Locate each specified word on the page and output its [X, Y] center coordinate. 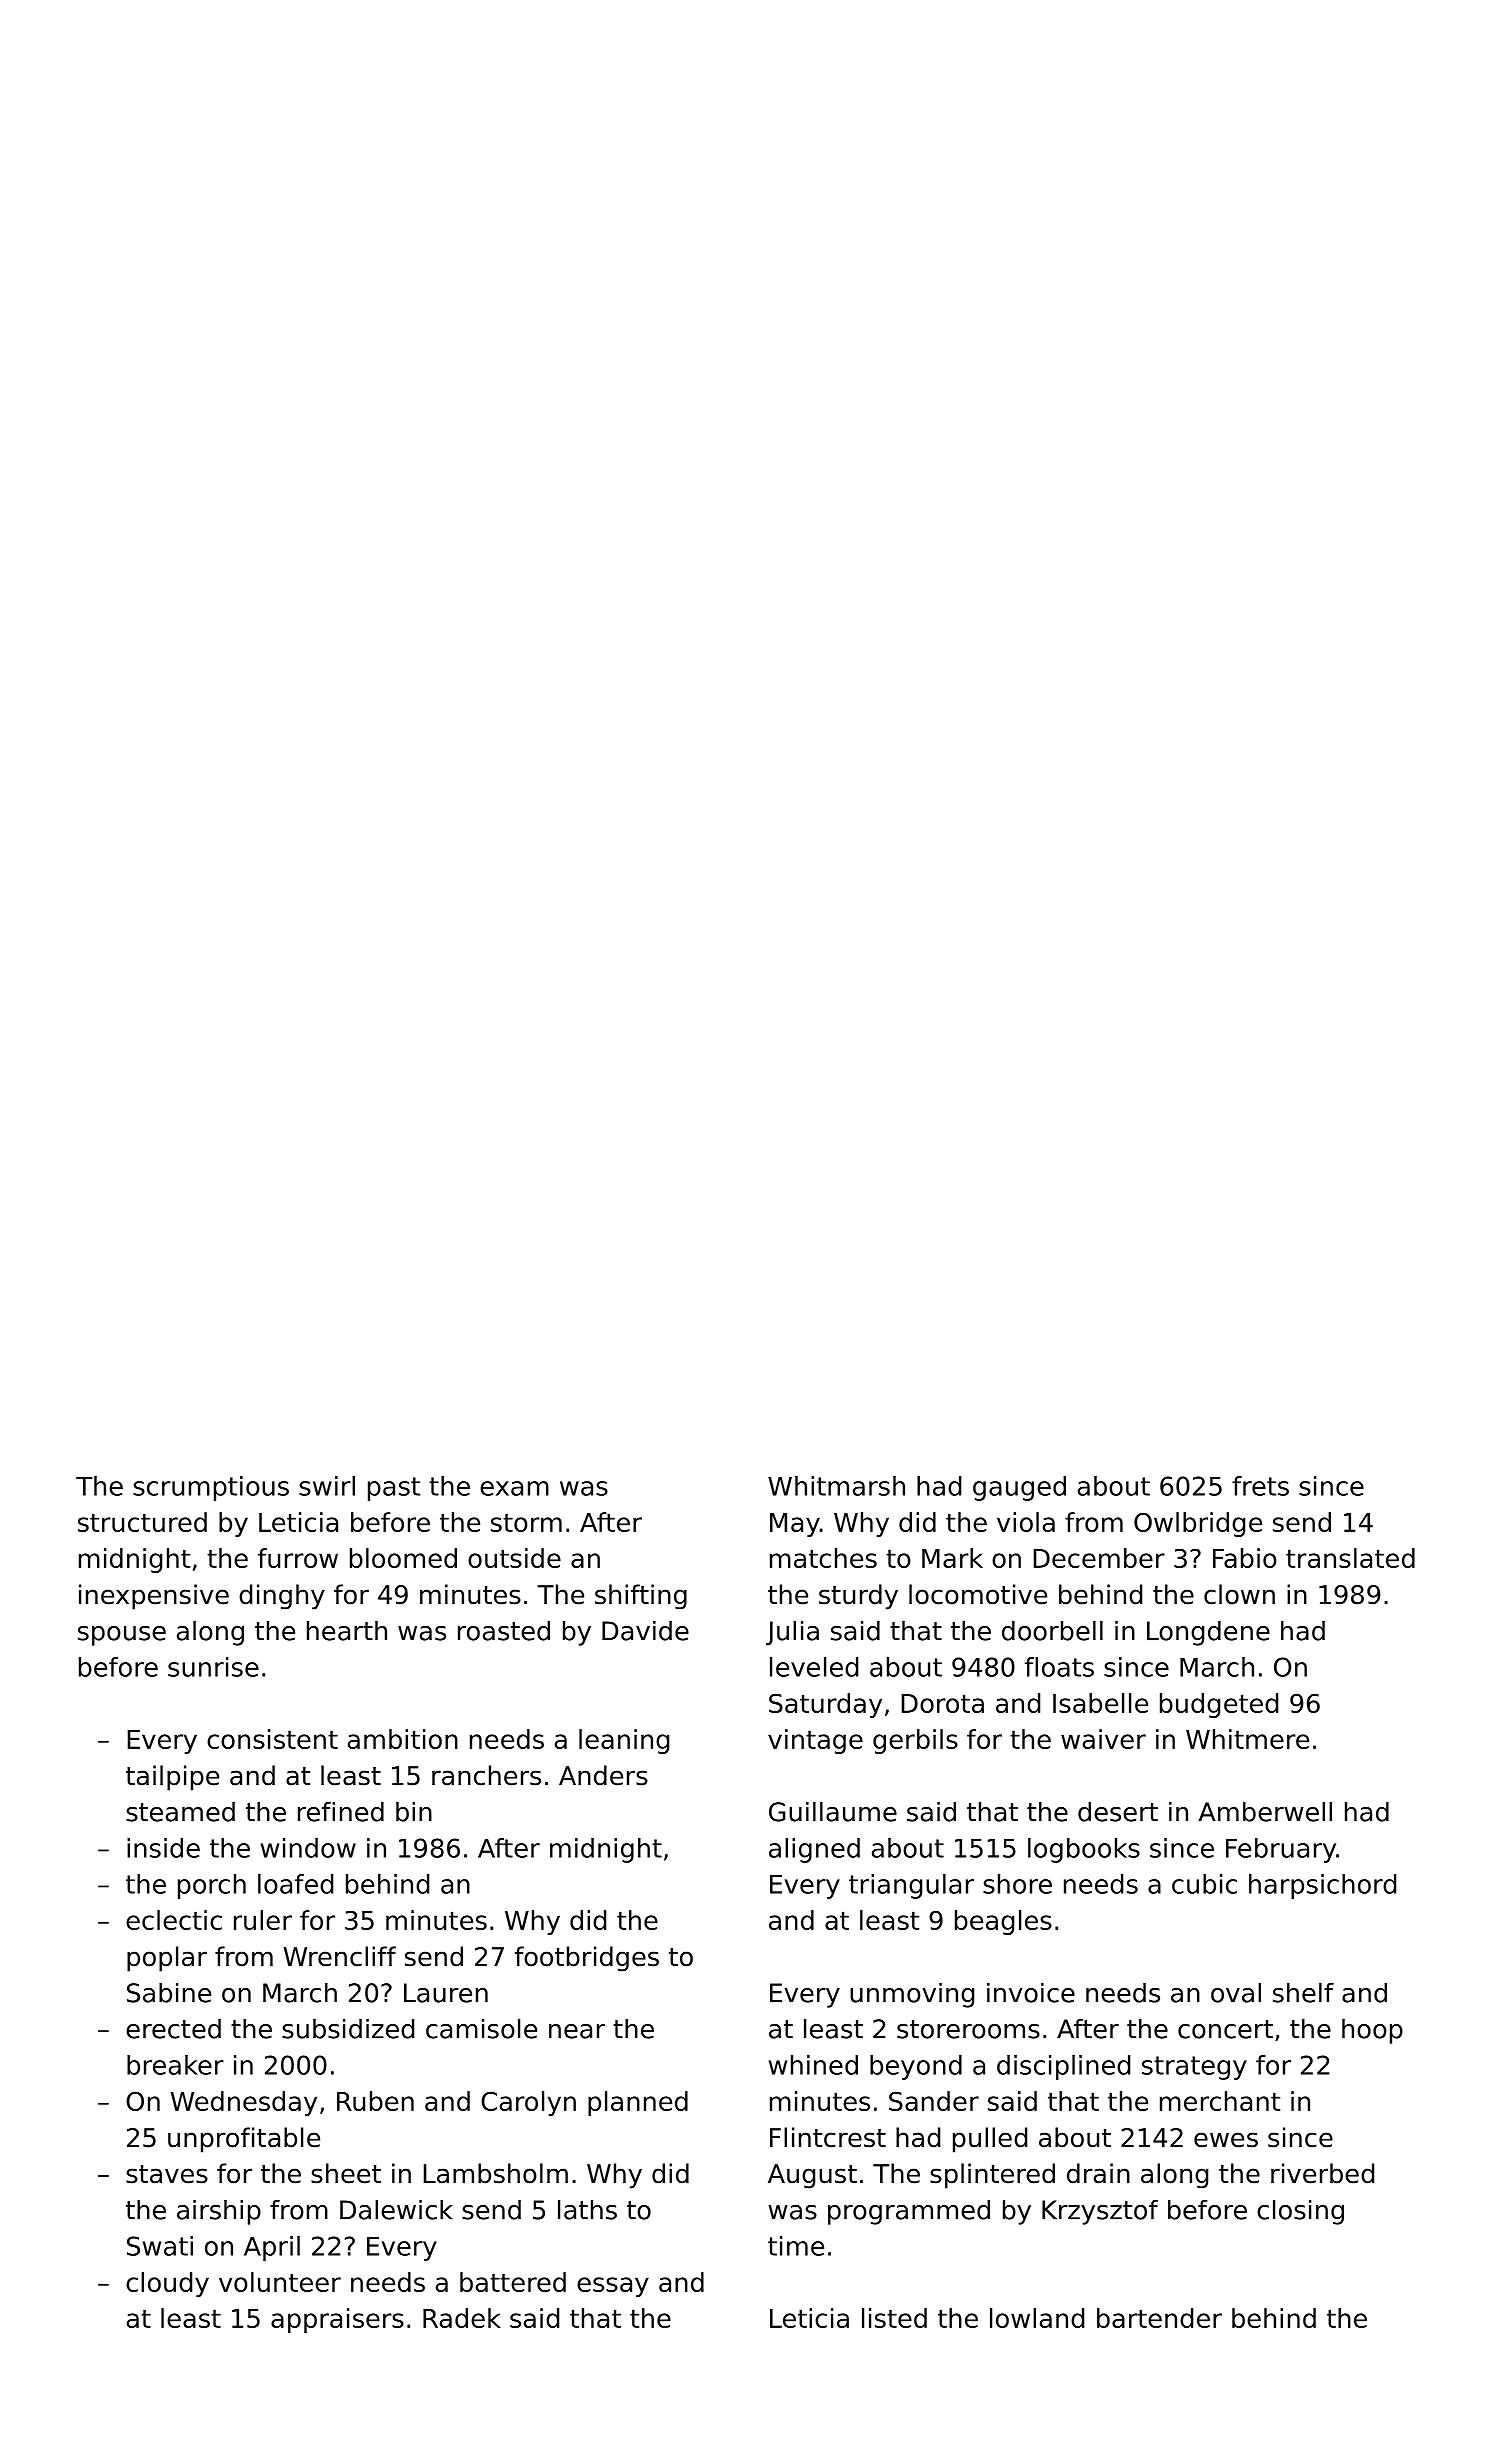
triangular [911, 1886]
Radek [462, 2318]
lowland [1037, 2318]
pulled [990, 2140]
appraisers [337, 2320]
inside [163, 1848]
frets [1260, 1486]
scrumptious [211, 1488]
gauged [1019, 1488]
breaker [175, 2065]
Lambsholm [496, 2173]
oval [1236, 1992]
